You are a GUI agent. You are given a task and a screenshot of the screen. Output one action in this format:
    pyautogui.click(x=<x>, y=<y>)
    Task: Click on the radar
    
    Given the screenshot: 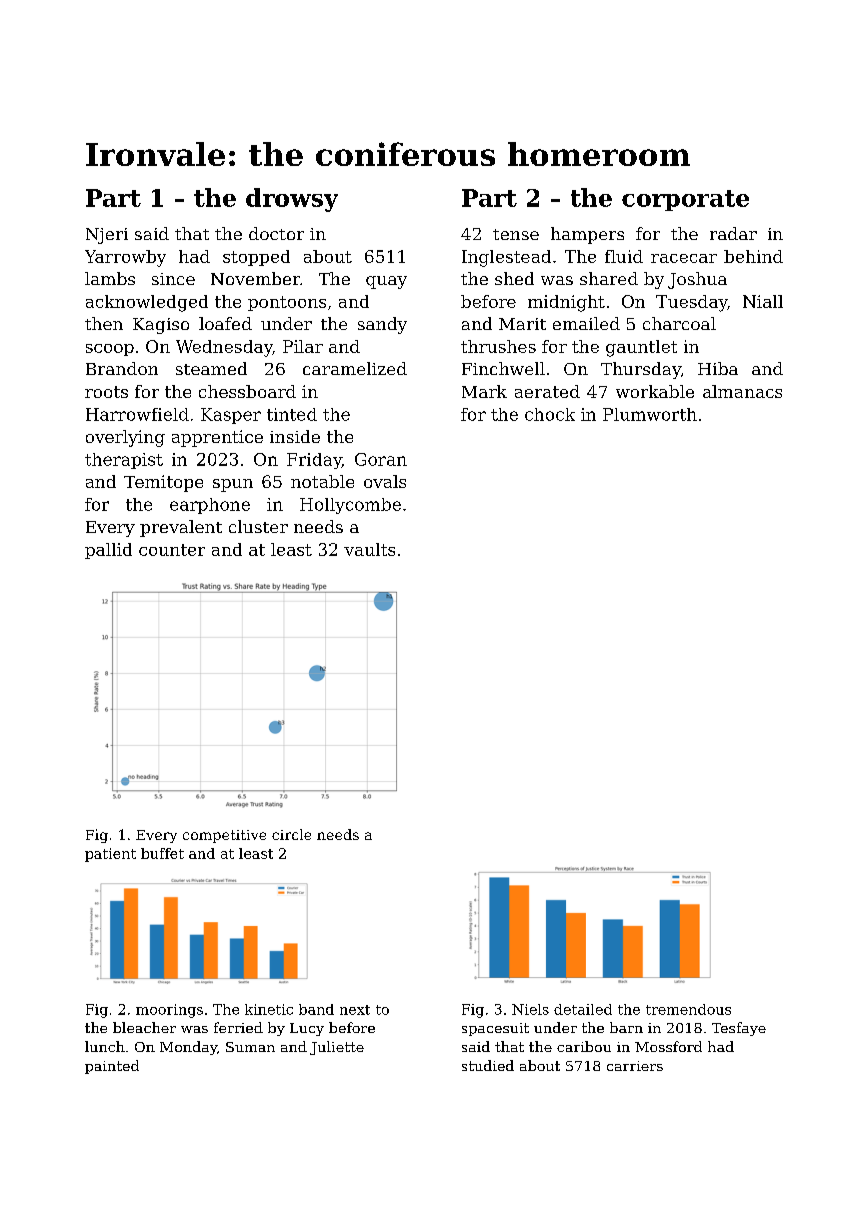 What is the action you would take?
    pyautogui.click(x=733, y=233)
